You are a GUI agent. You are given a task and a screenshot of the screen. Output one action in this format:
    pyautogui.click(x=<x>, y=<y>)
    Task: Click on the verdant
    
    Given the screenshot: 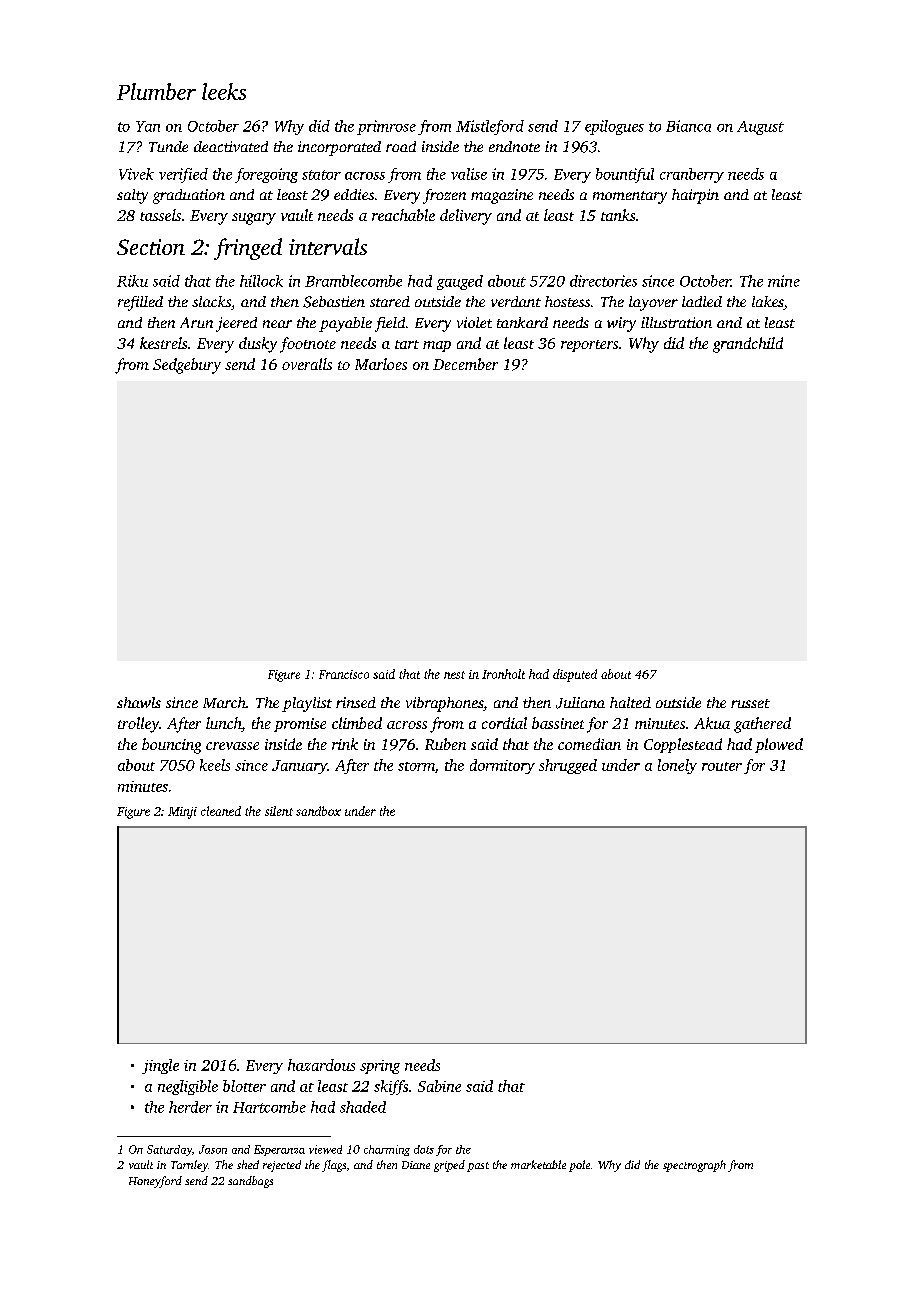 What is the action you would take?
    pyautogui.click(x=516, y=301)
